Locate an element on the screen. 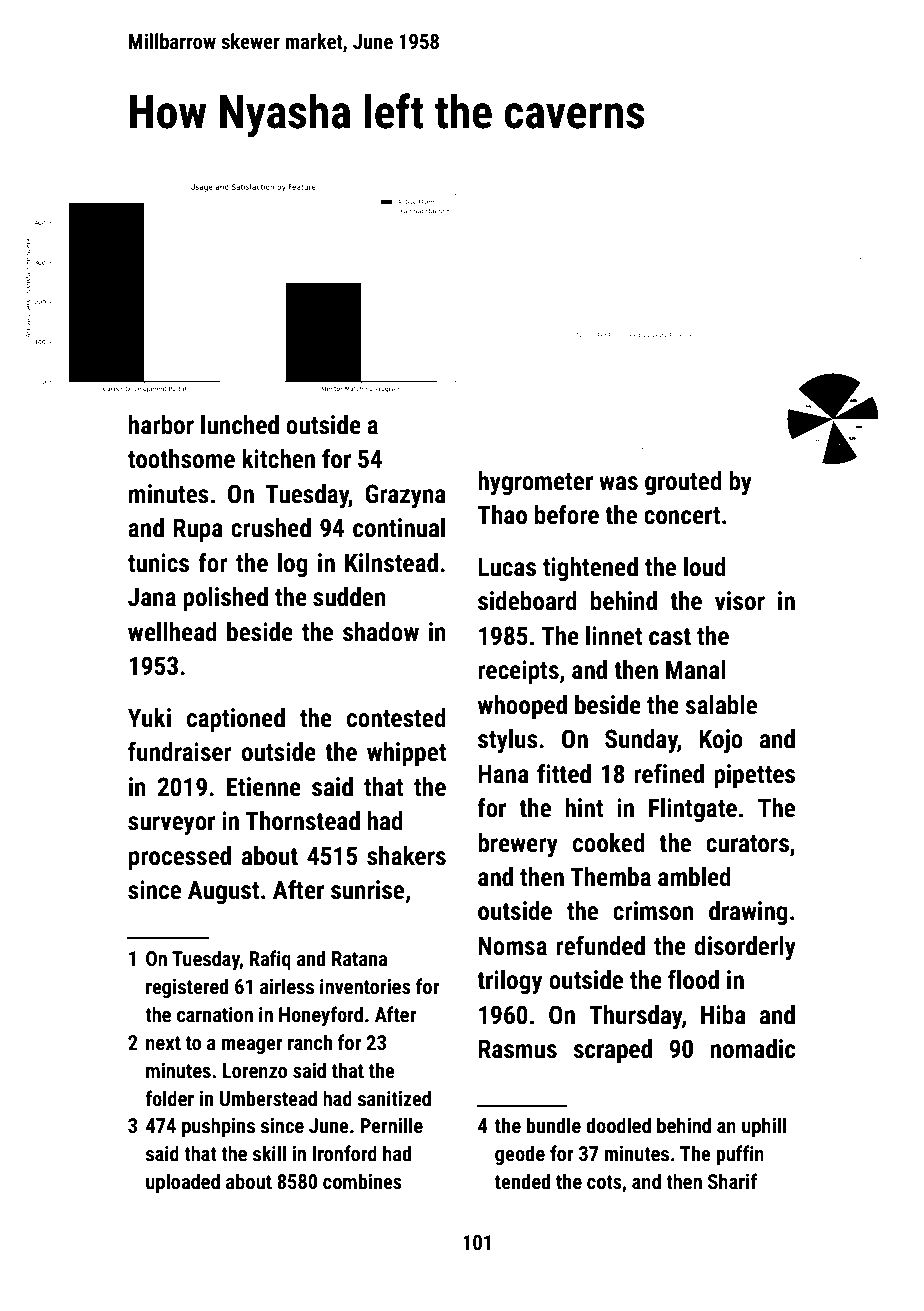 The height and width of the screenshot is (1311, 924). brewery is located at coordinates (518, 845).
